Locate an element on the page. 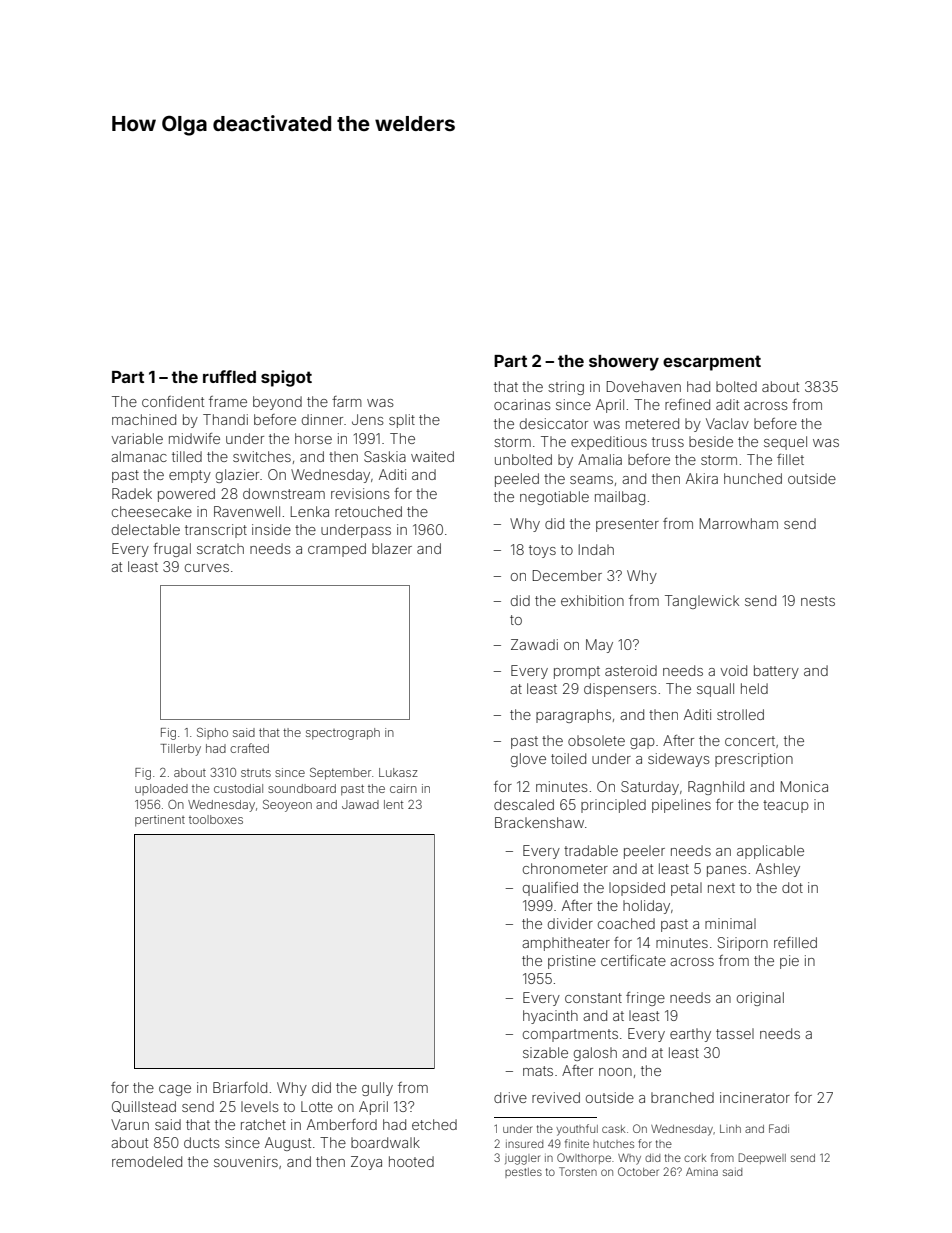  escarpment is located at coordinates (712, 363).
